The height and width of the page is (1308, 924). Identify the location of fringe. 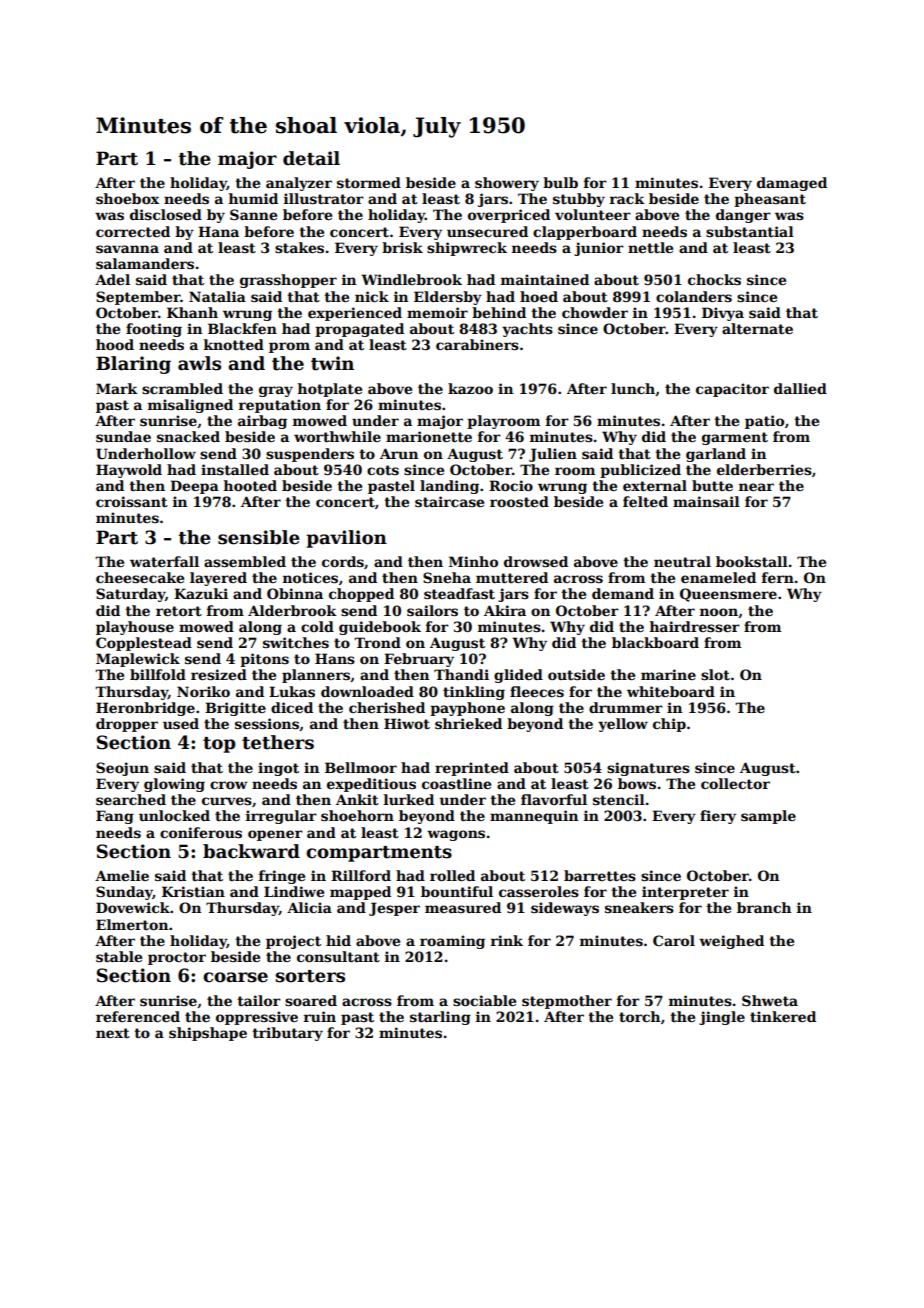
(282, 877).
